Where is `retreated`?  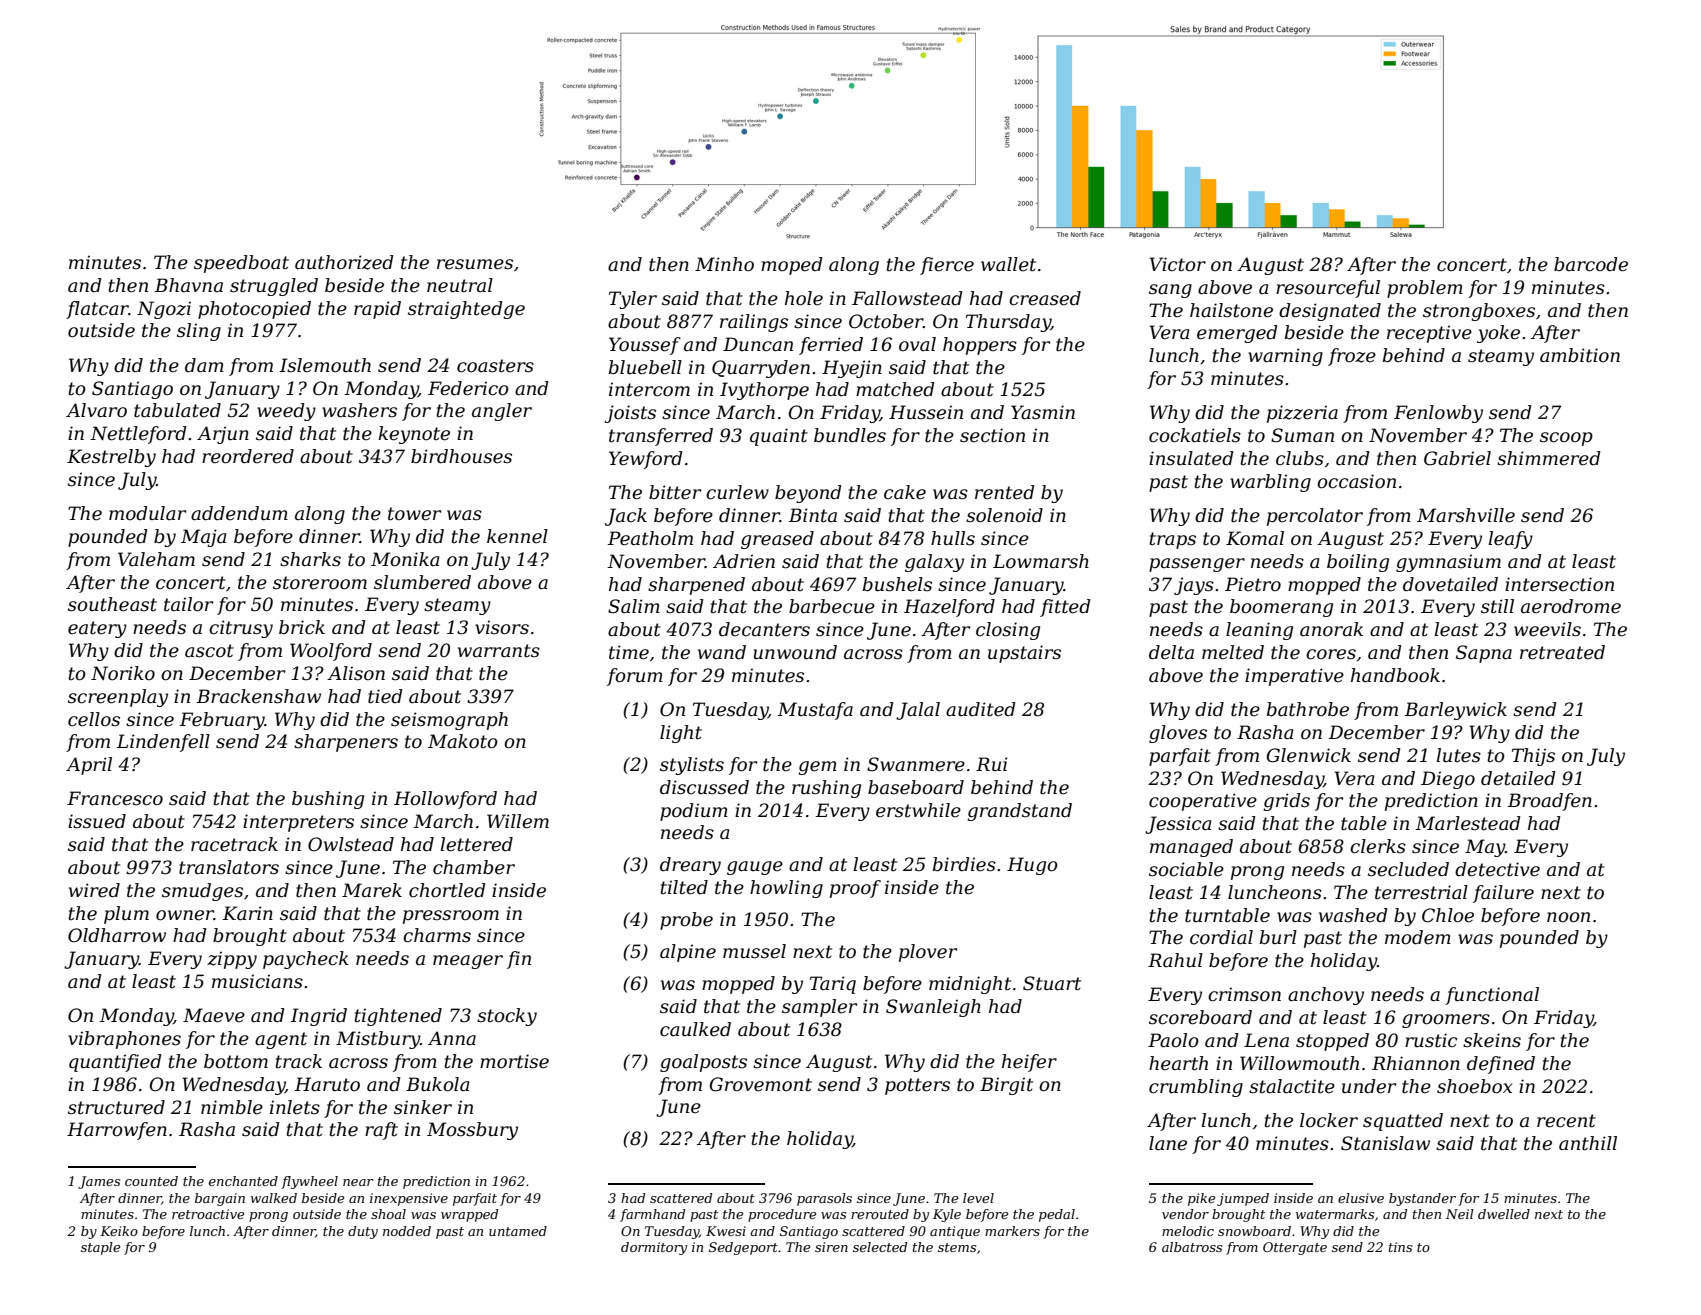 retreated is located at coordinates (1562, 652).
